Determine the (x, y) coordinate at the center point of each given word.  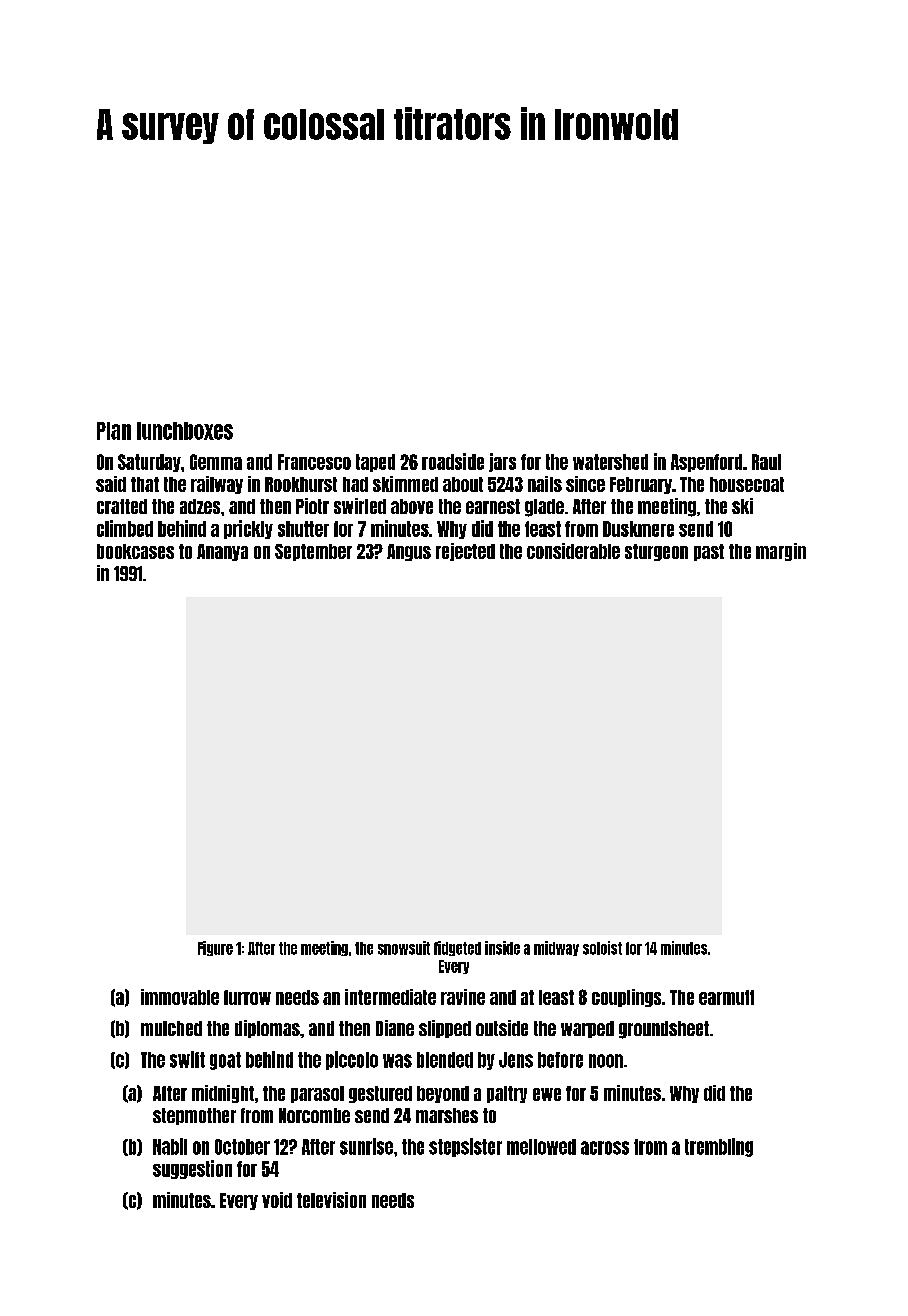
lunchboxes (185, 431)
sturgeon (656, 552)
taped (375, 463)
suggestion (192, 1169)
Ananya (222, 552)
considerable (573, 551)
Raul (766, 462)
